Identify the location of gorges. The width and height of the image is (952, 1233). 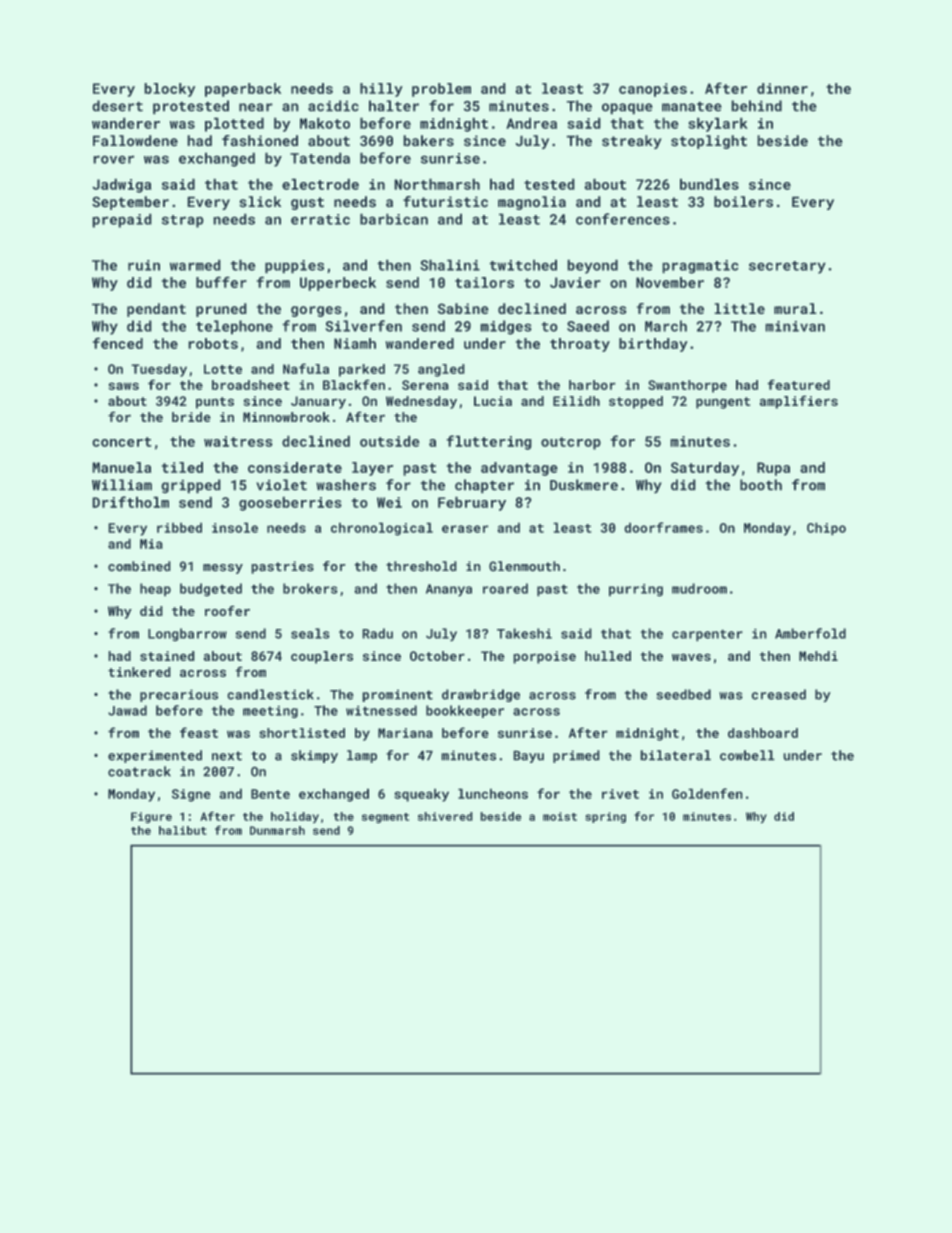
(316, 311).
